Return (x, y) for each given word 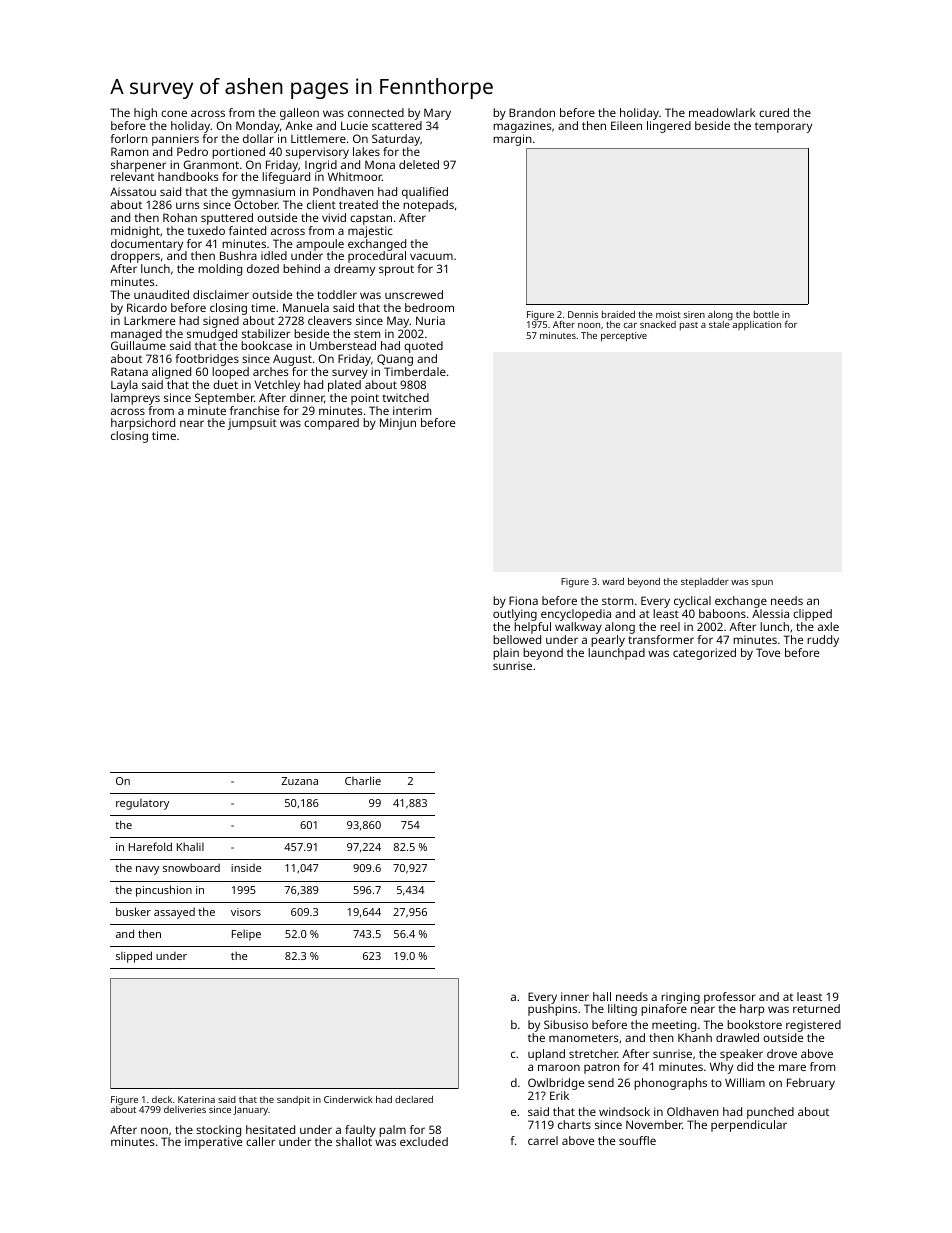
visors (246, 912)
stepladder (705, 582)
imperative (213, 1143)
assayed (174, 913)
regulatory (142, 804)
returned (816, 1008)
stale (719, 324)
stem (367, 334)
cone (174, 113)
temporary (783, 127)
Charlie (363, 780)
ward (613, 581)
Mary (437, 114)
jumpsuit (252, 424)
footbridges (207, 360)
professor (730, 998)
